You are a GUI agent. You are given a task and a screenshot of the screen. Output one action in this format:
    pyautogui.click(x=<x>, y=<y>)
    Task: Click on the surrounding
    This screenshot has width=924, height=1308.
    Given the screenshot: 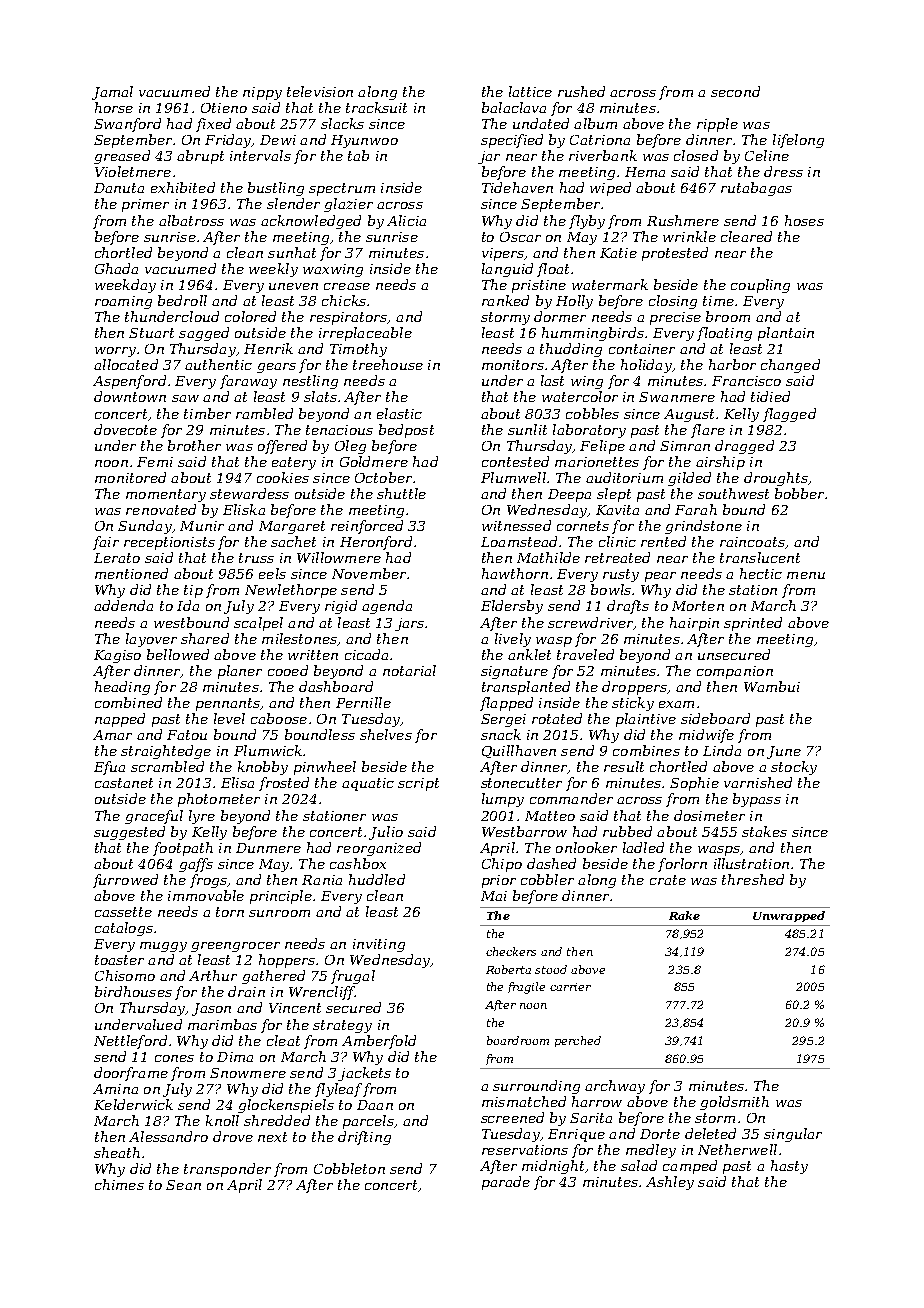 What is the action you would take?
    pyautogui.click(x=536, y=1087)
